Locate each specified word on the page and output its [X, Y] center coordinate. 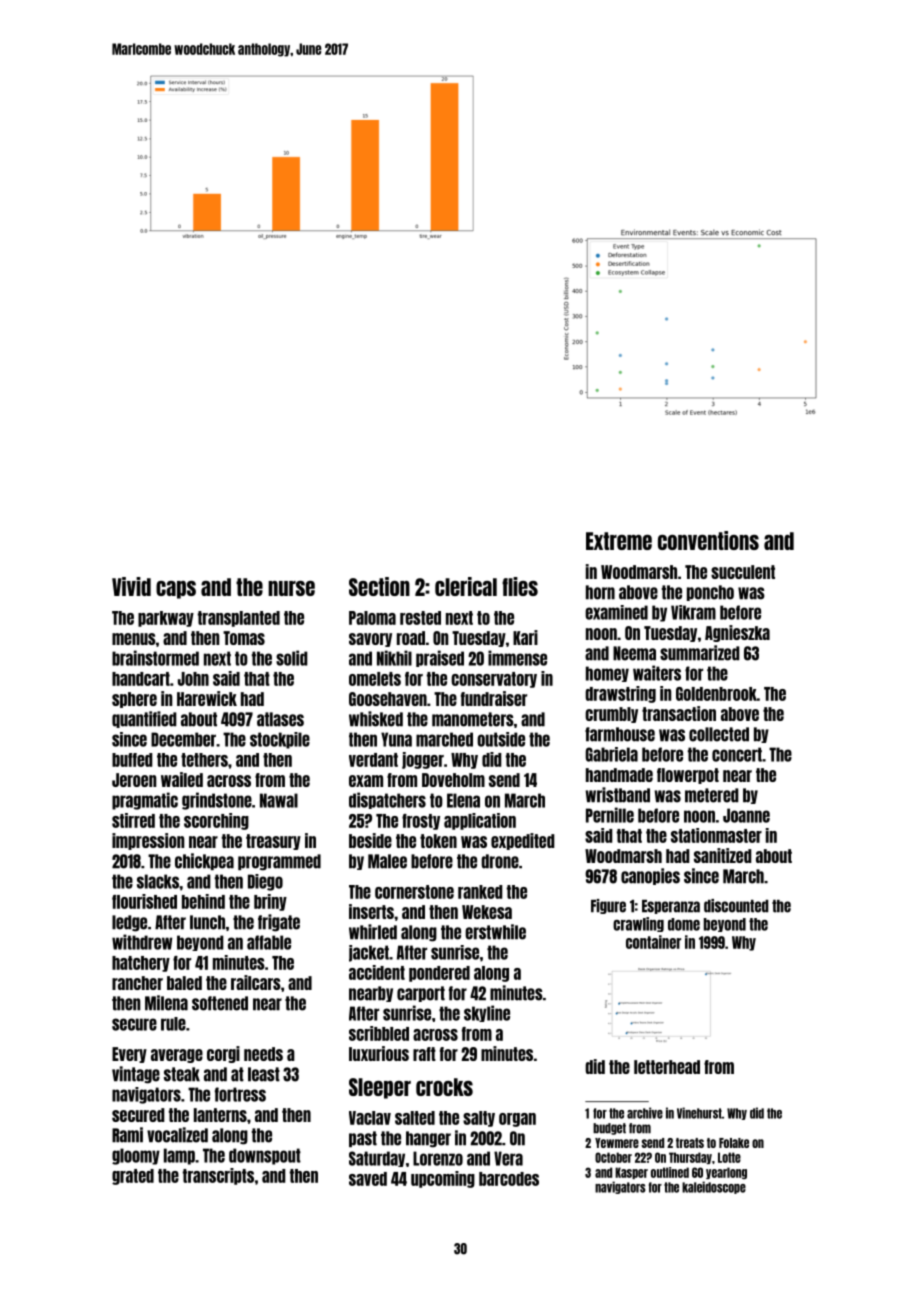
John [193, 679]
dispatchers [387, 800]
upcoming [443, 1179]
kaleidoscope [714, 1187]
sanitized [723, 855]
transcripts [218, 1176]
